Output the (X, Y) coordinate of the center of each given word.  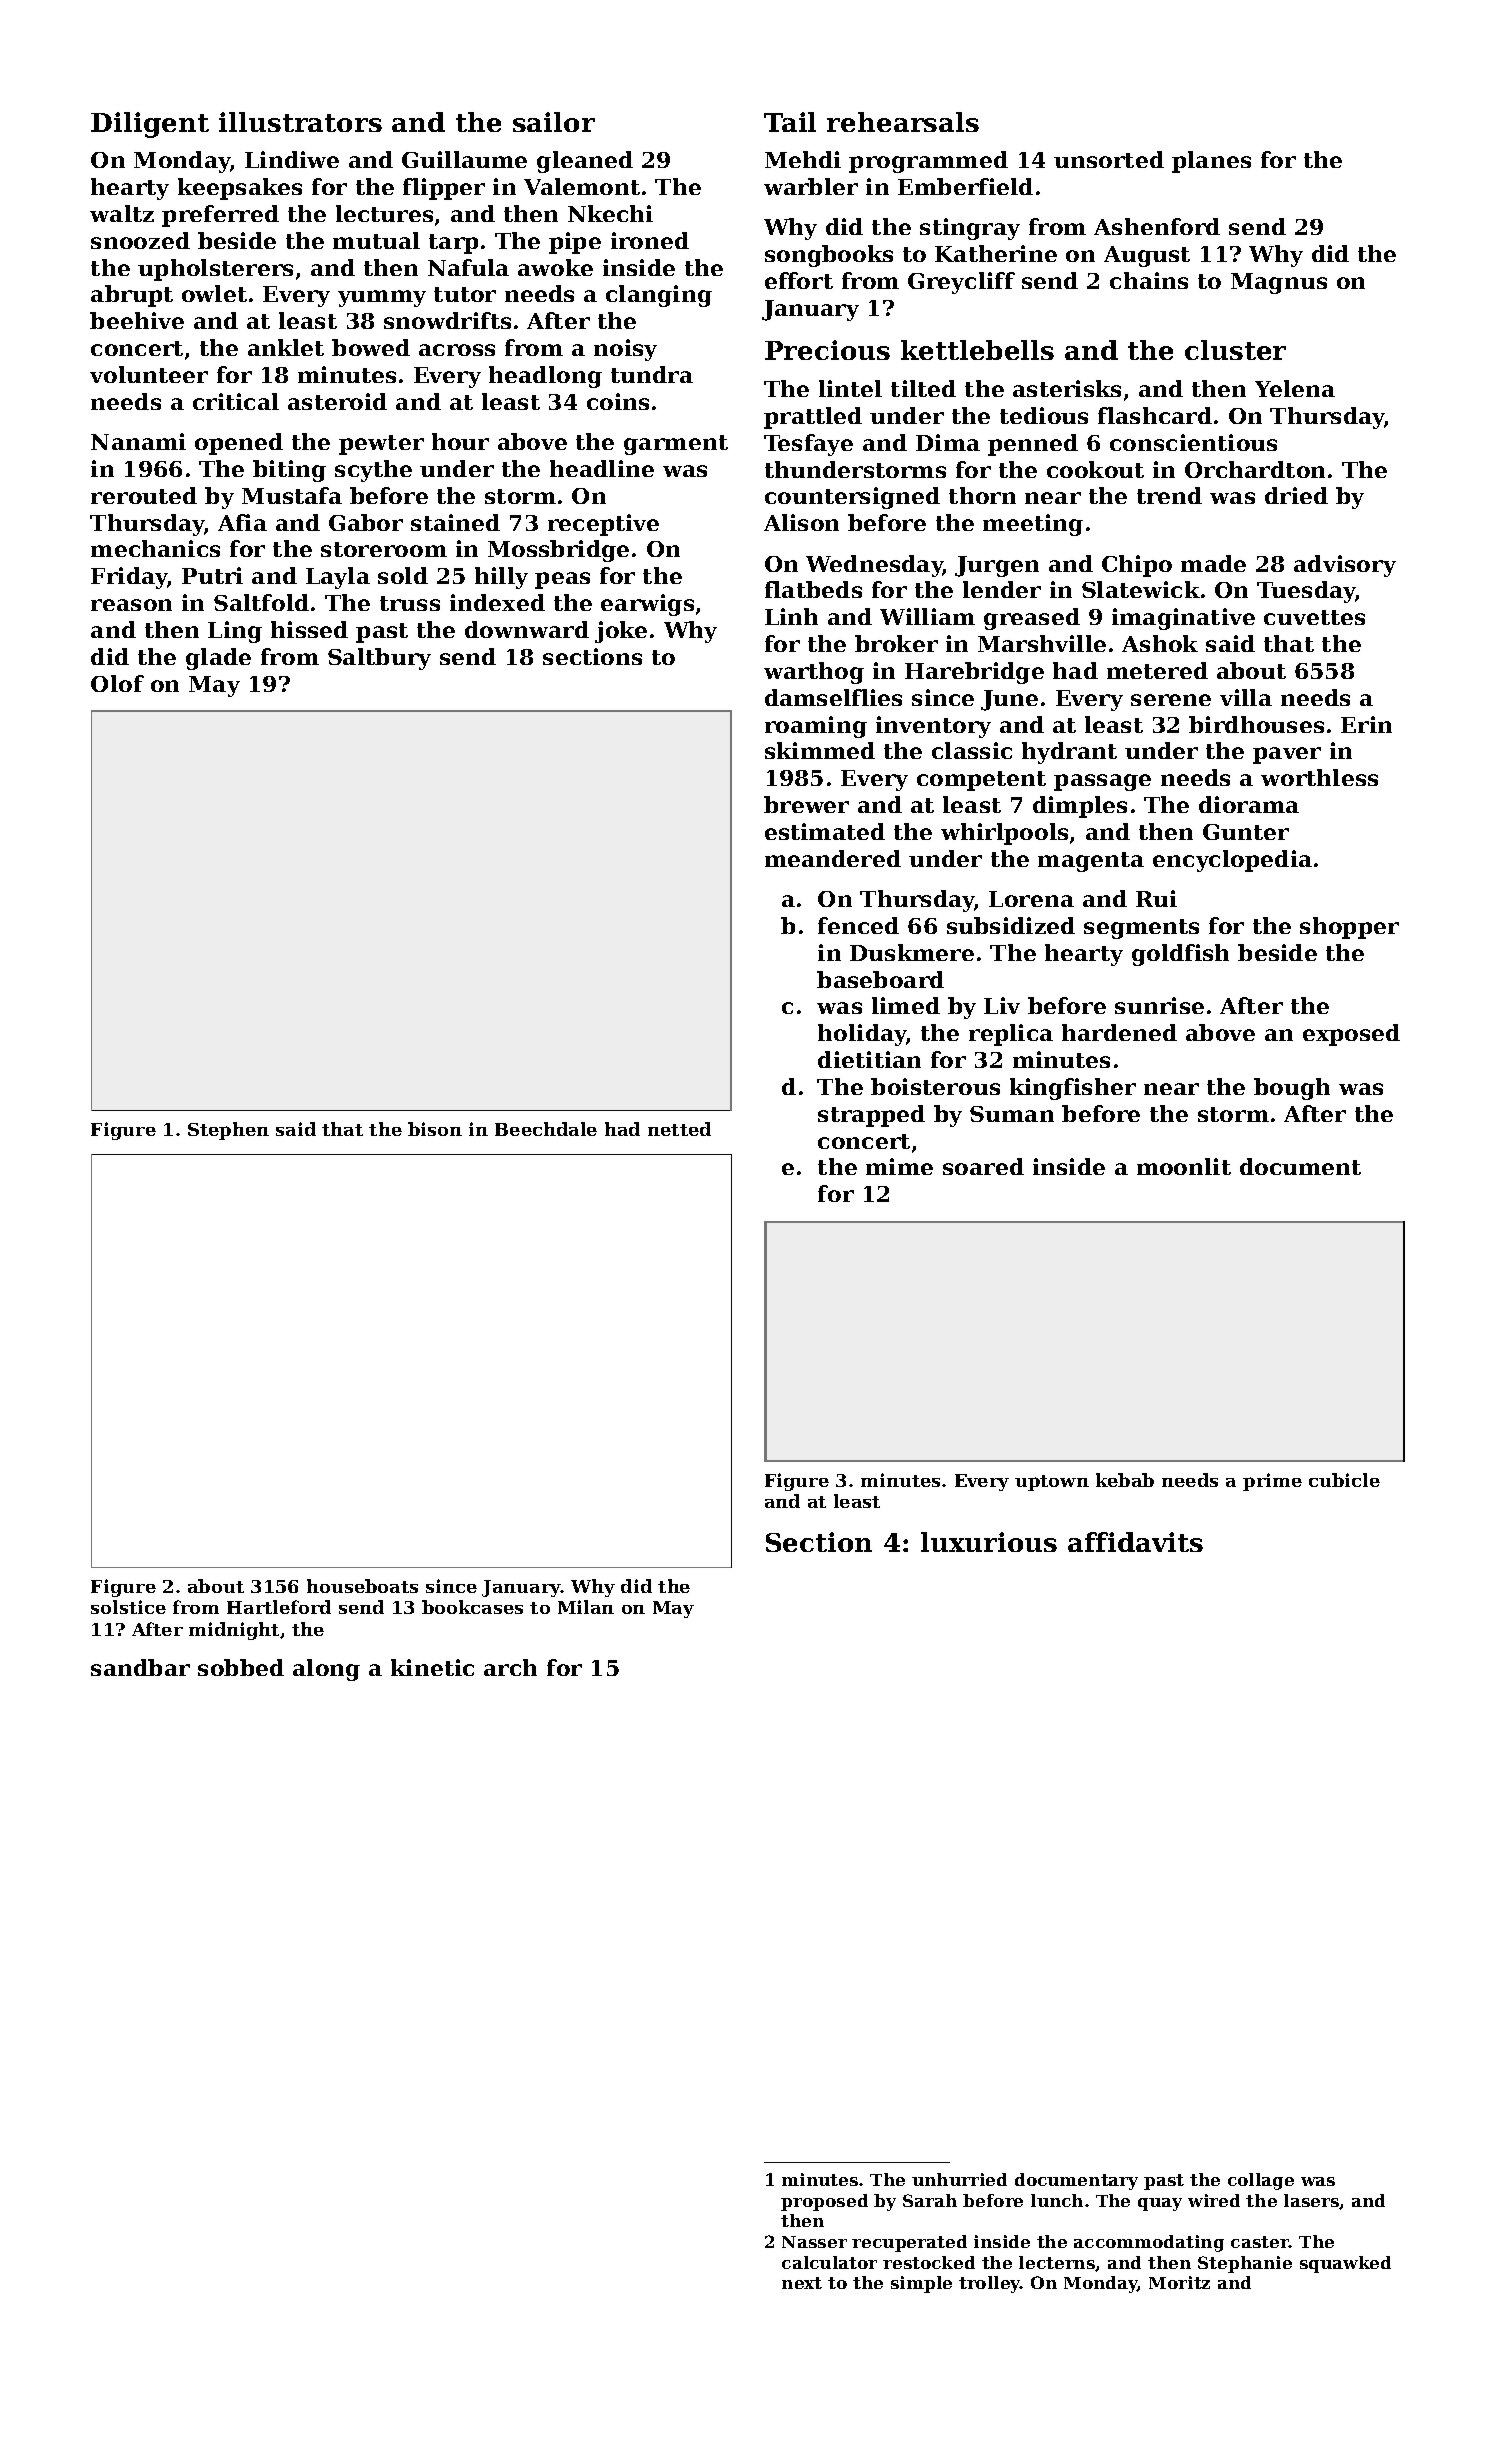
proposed (824, 2202)
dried (1296, 495)
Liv (1002, 1005)
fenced (858, 925)
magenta (1091, 862)
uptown (1052, 1483)
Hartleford (279, 1607)
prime (1272, 1482)
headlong (545, 377)
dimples (1080, 807)
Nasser (814, 2242)
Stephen (228, 1131)
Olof (117, 683)
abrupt (132, 296)
